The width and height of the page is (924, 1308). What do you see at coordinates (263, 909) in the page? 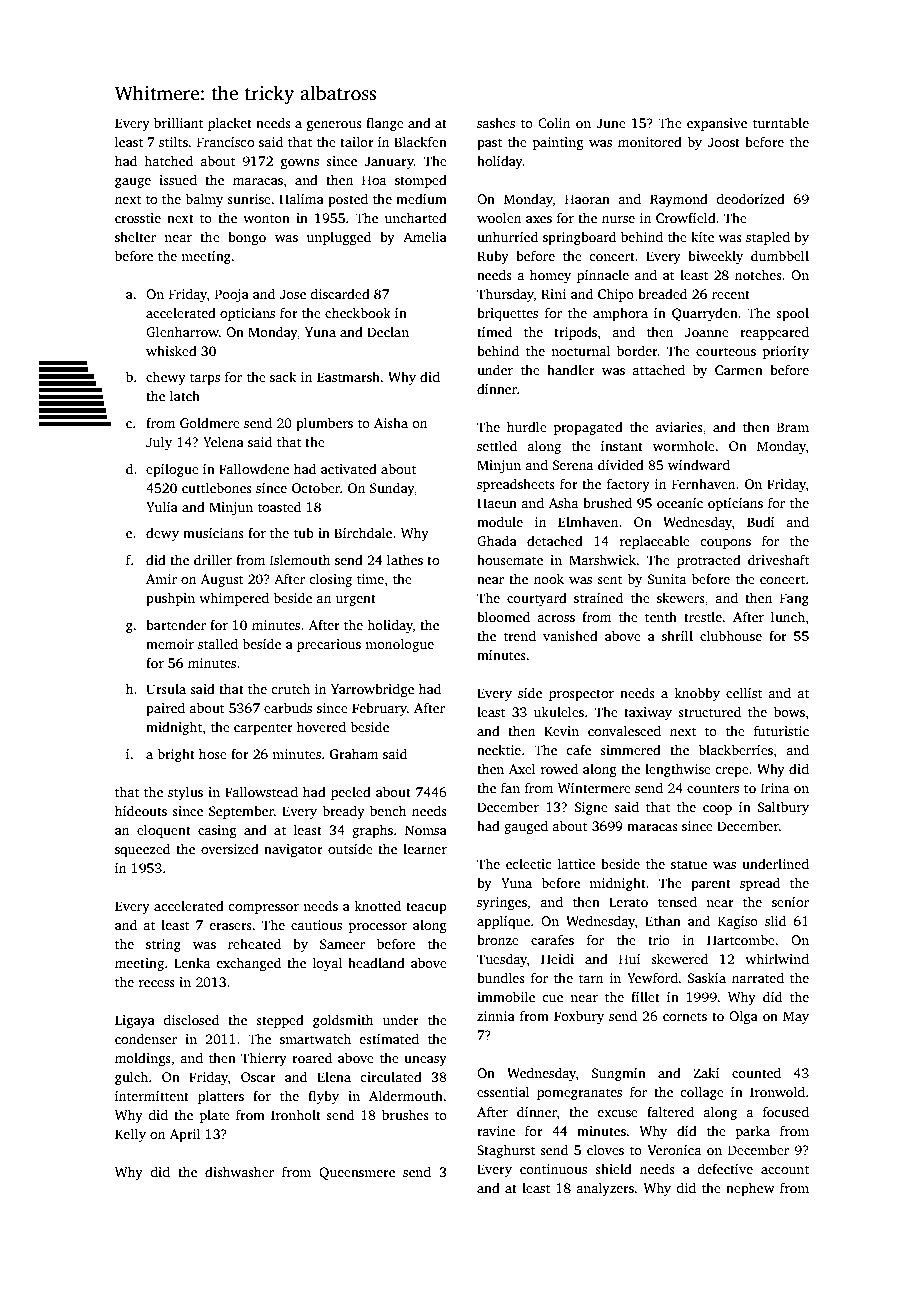
I see `compressor` at bounding box center [263, 909].
